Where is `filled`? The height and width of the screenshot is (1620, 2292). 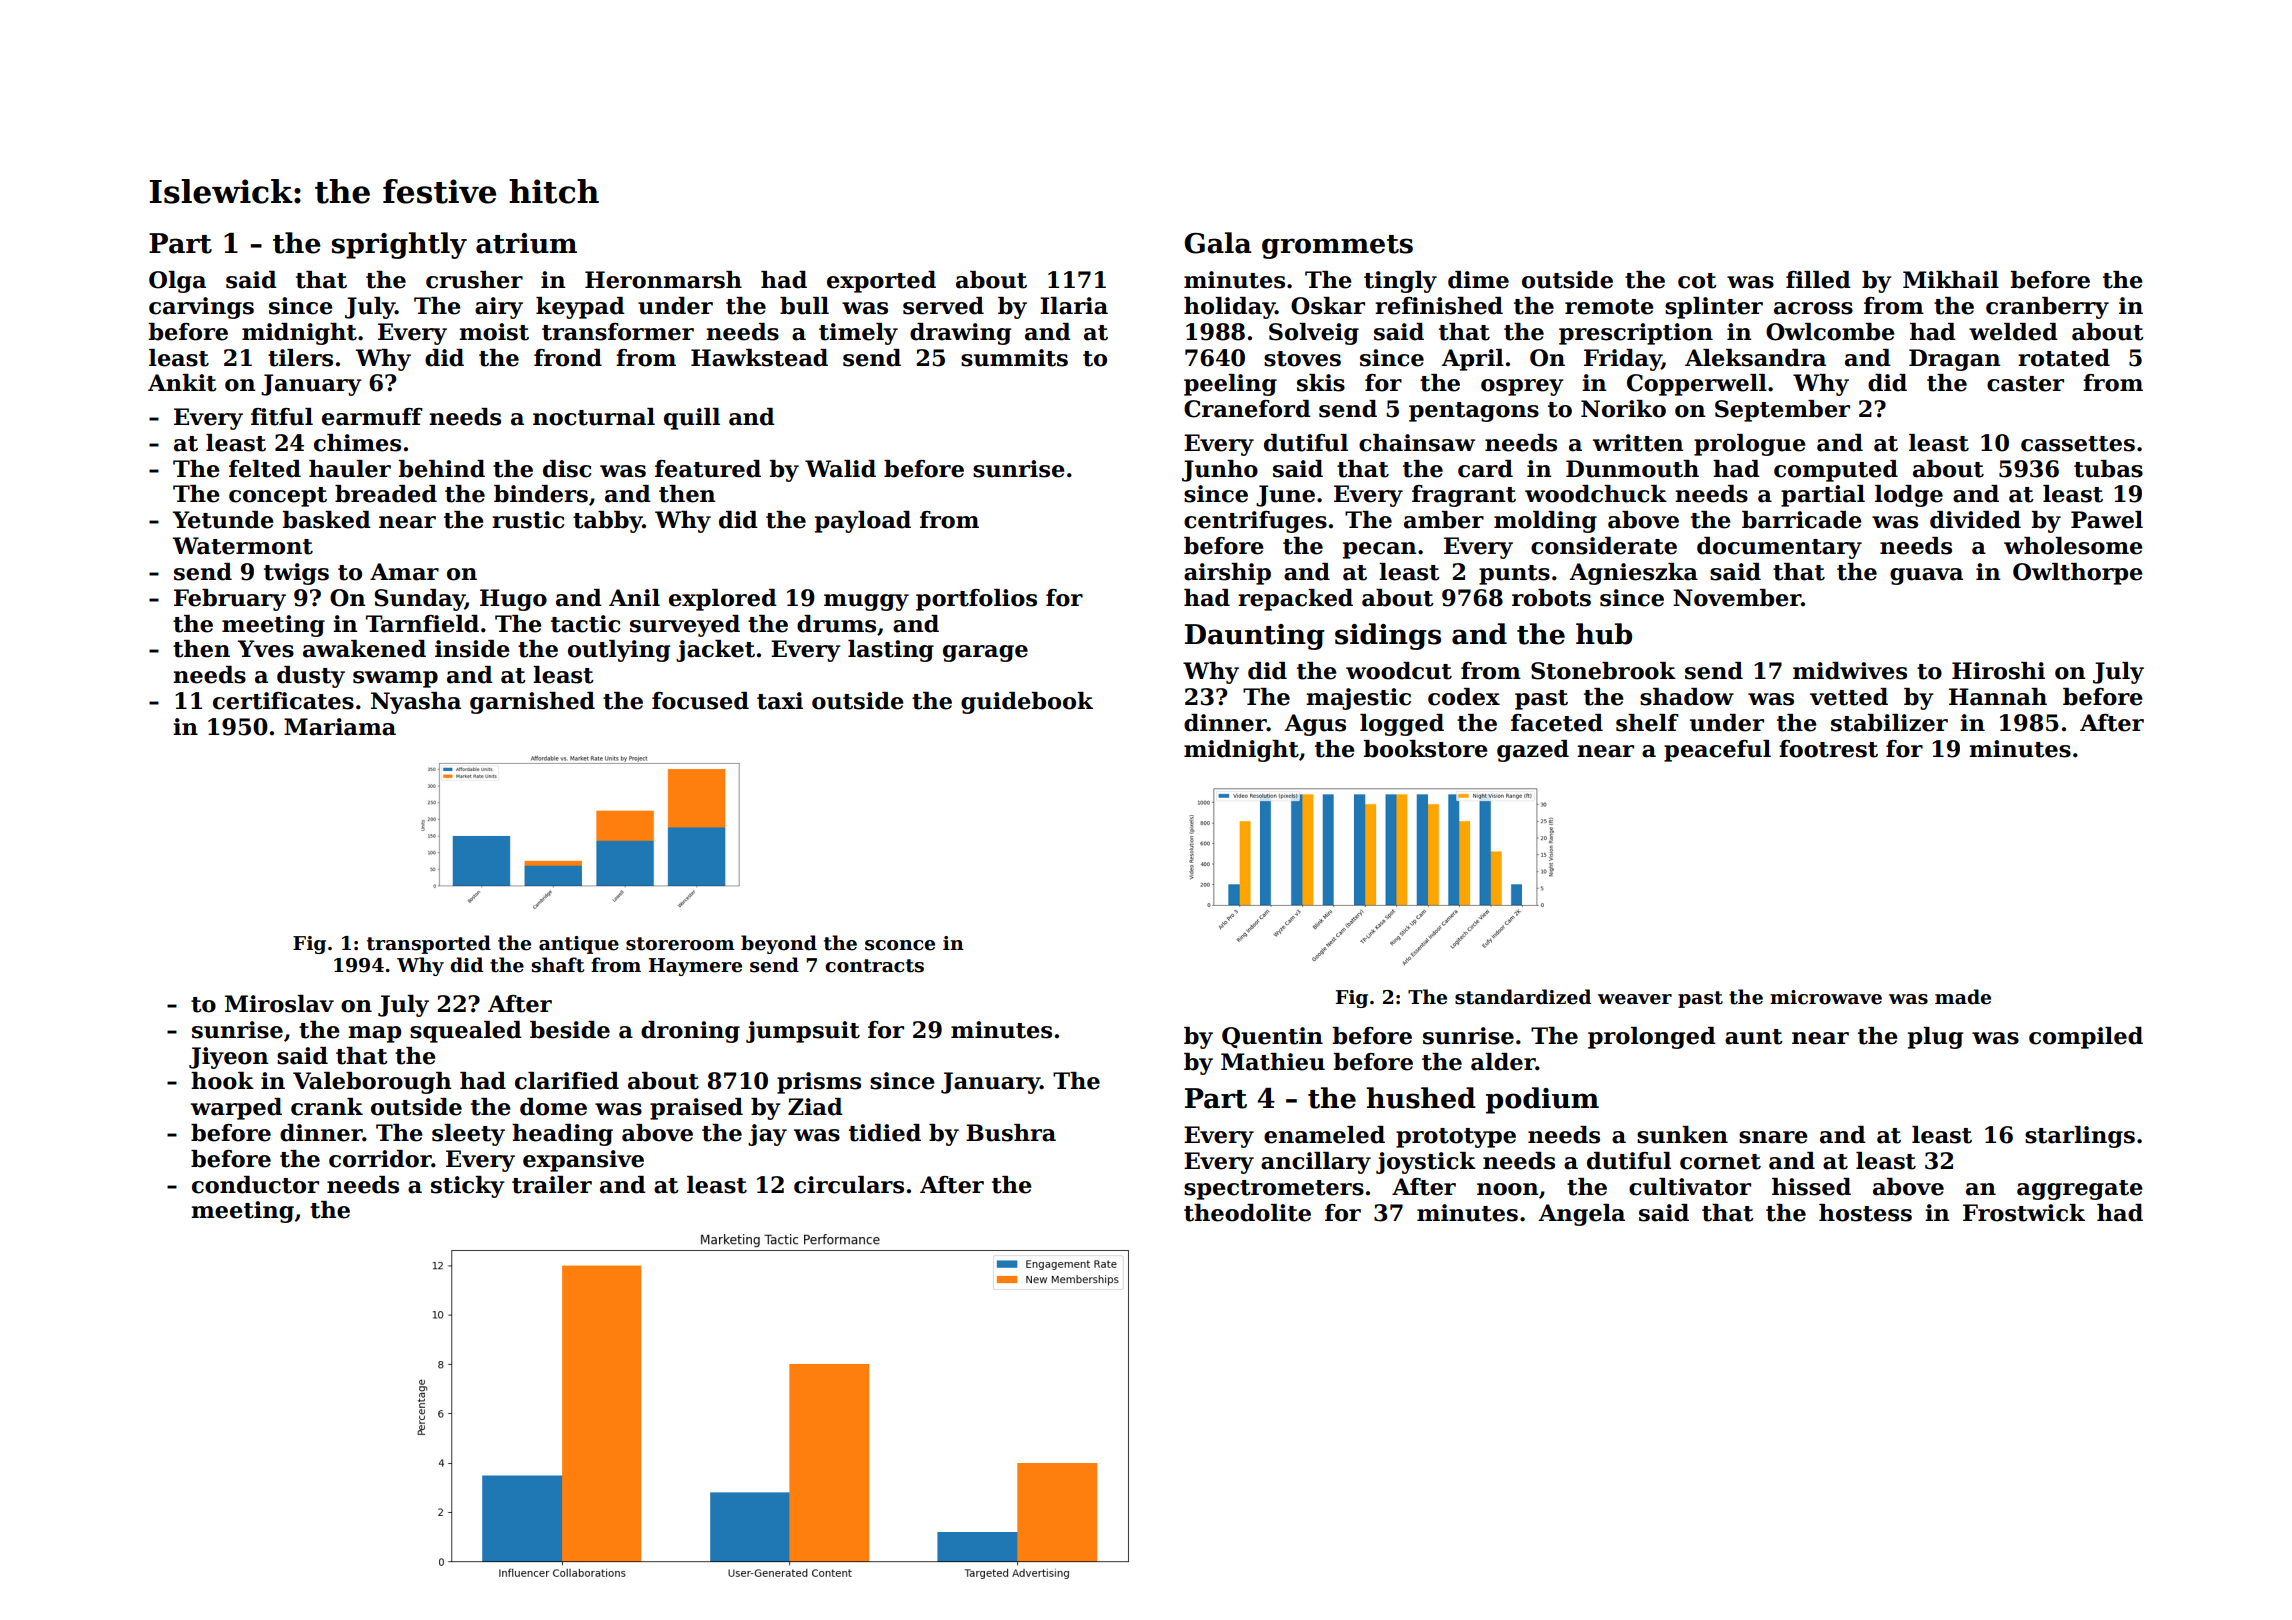
filled is located at coordinates (1818, 280).
